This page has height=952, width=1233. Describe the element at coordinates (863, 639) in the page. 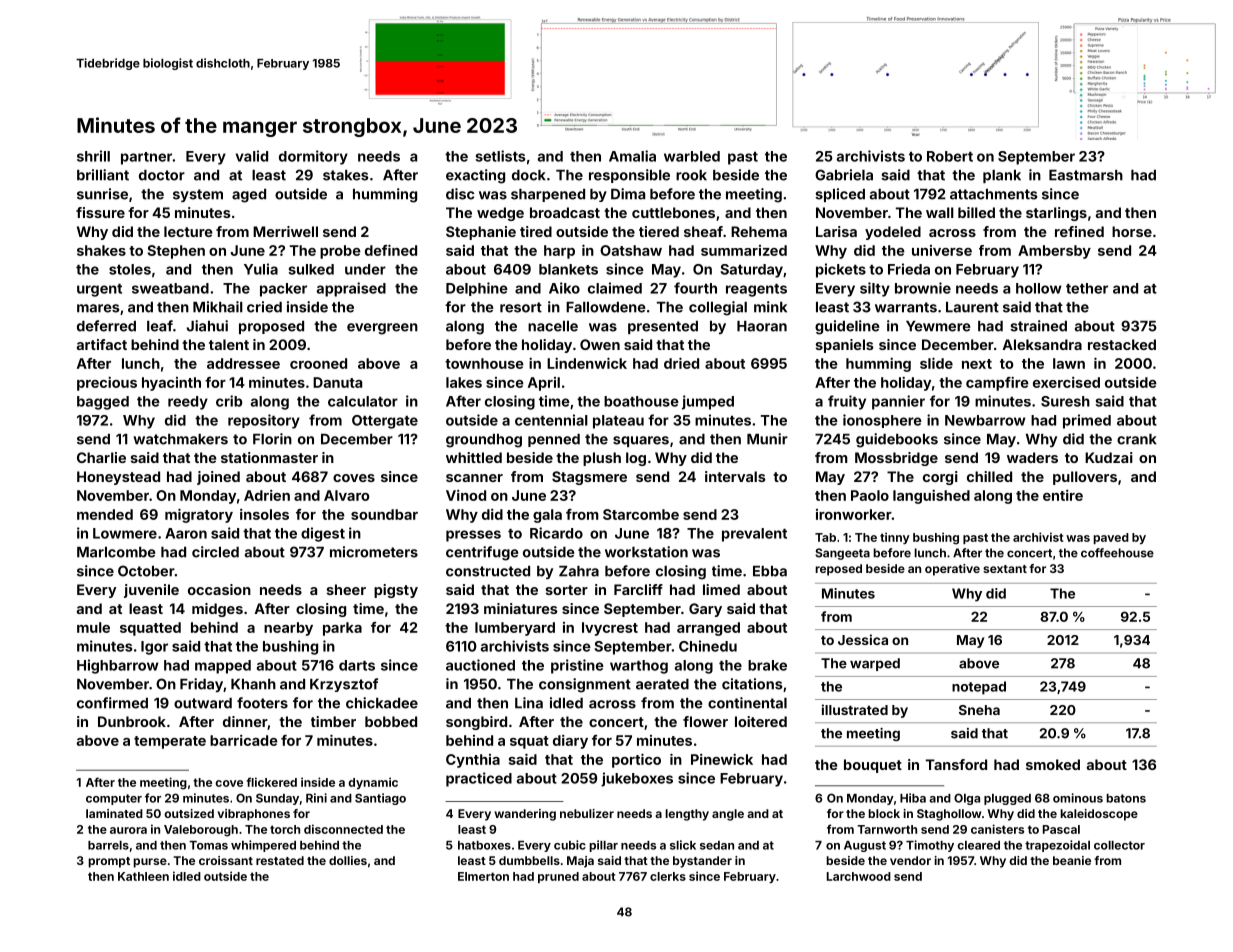

I see `Jessica` at that location.
